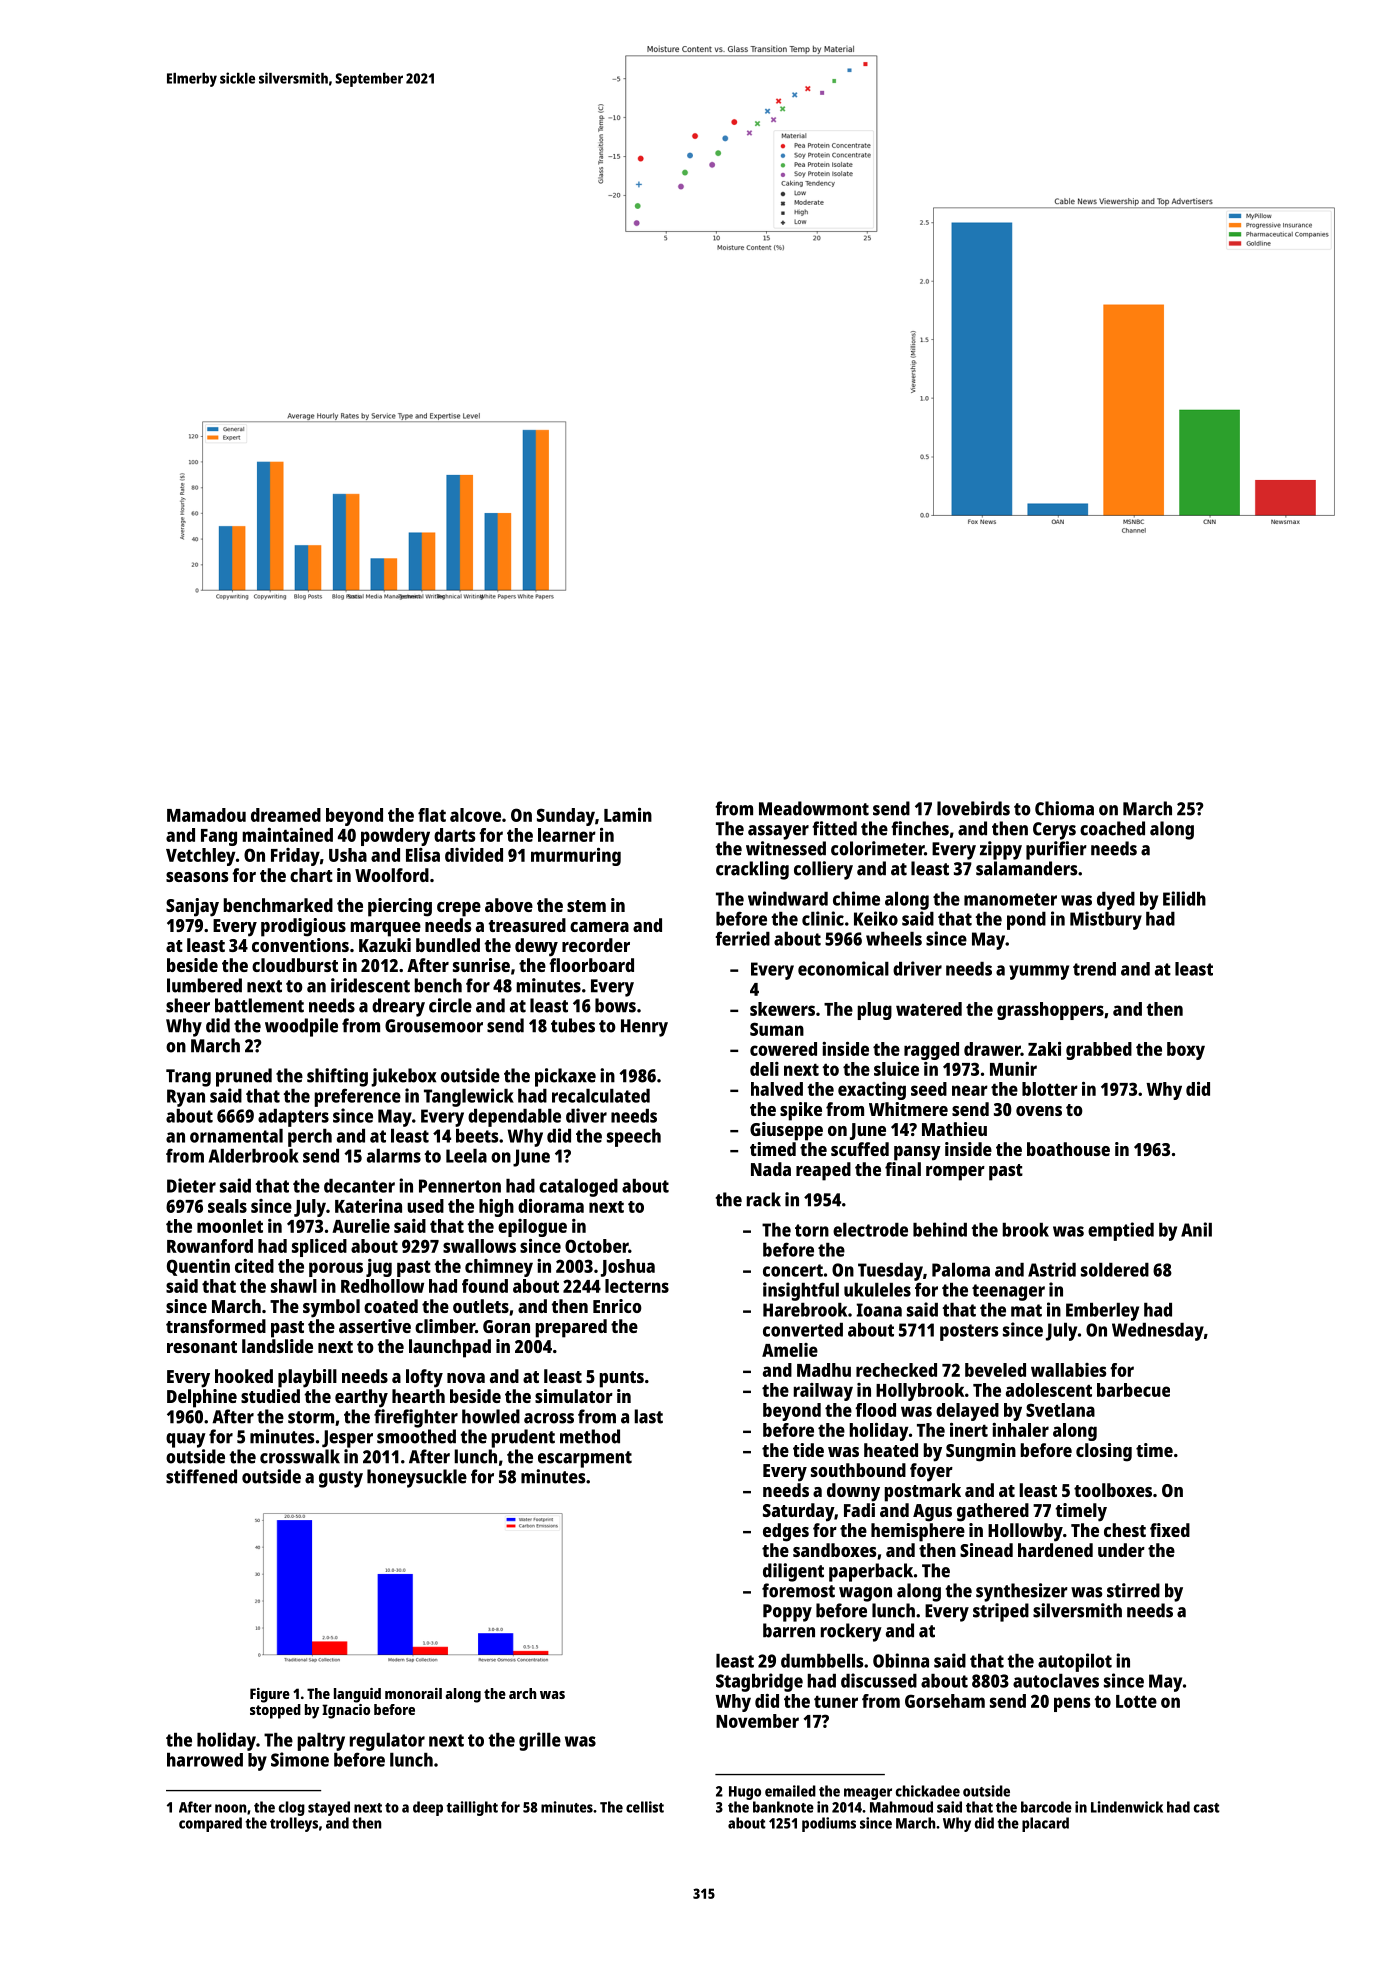  What do you see at coordinates (576, 857) in the screenshot?
I see `murmuring` at bounding box center [576, 857].
